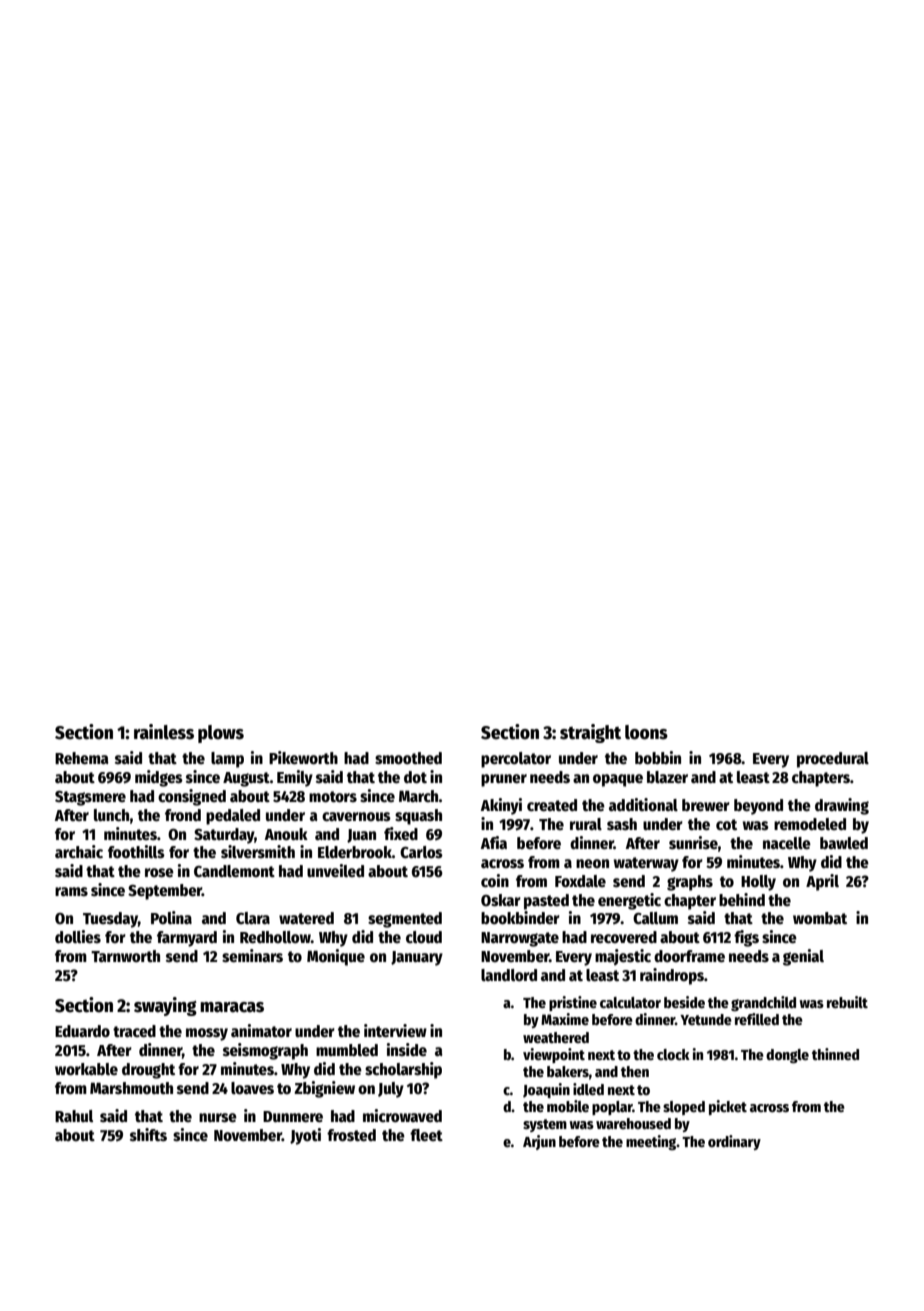  What do you see at coordinates (395, 1030) in the document?
I see `interview` at bounding box center [395, 1030].
